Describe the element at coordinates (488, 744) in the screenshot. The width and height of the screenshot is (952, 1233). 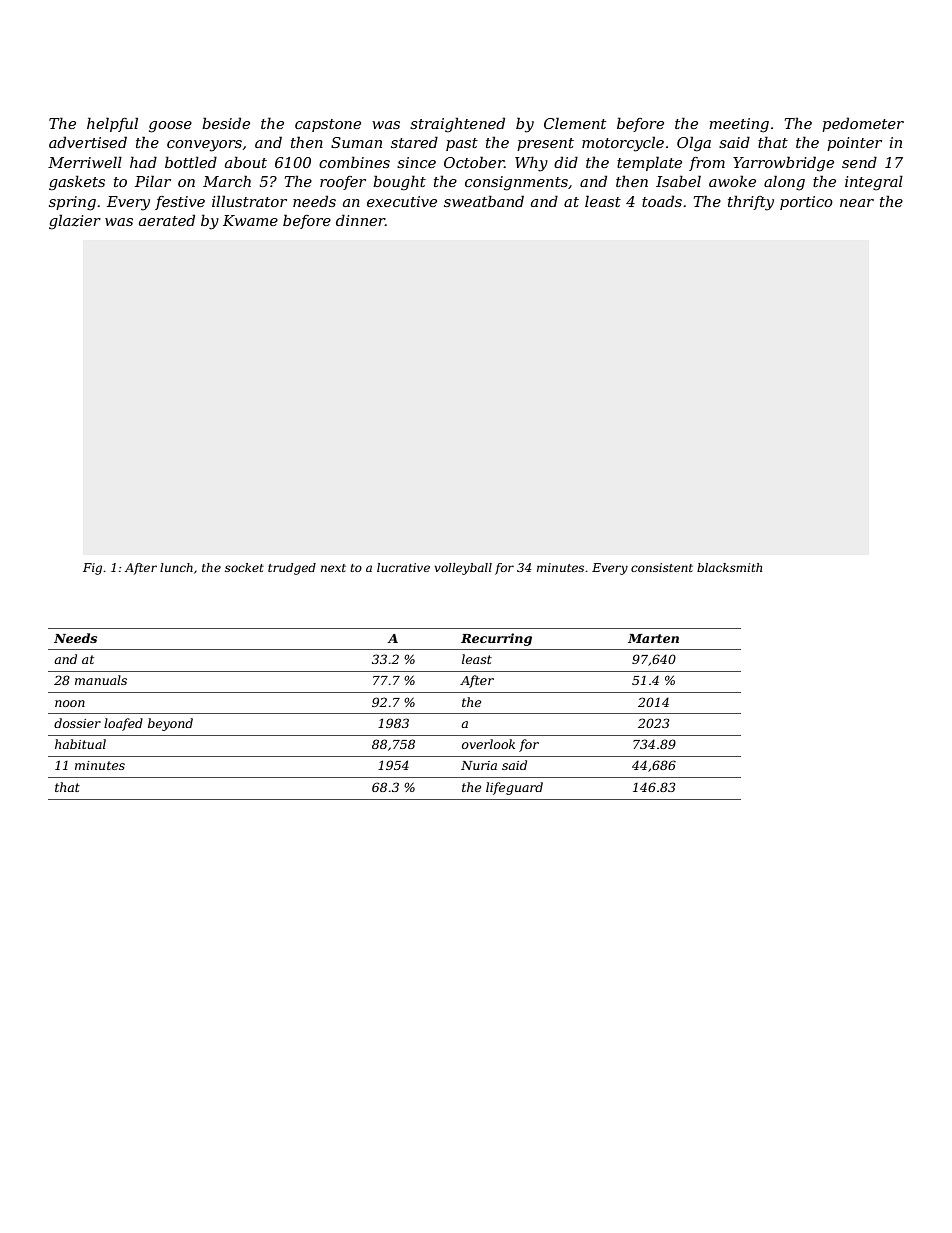
I see `overlook` at that location.
